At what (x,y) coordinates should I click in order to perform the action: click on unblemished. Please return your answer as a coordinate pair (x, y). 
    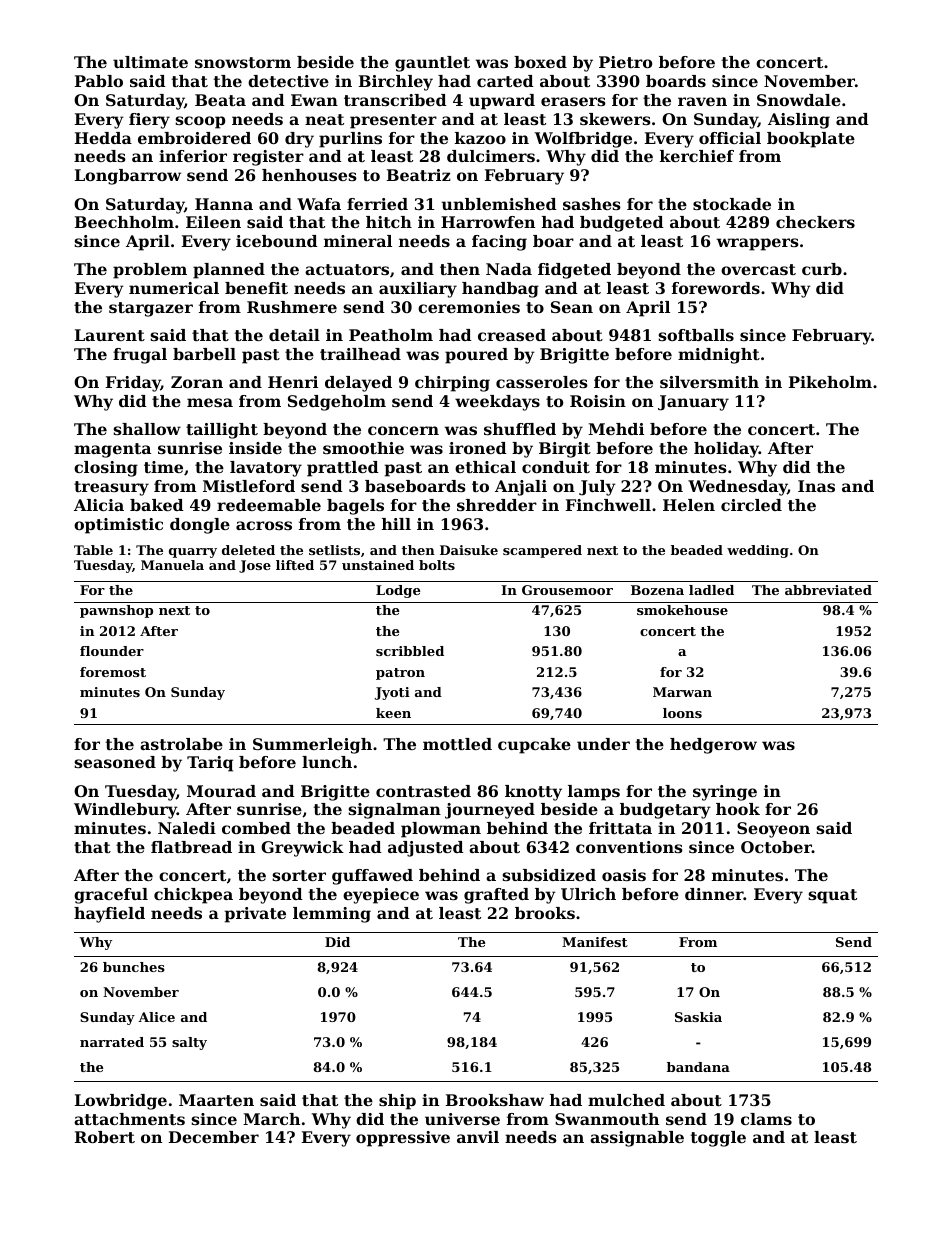
    Looking at the image, I should click on (499, 204).
